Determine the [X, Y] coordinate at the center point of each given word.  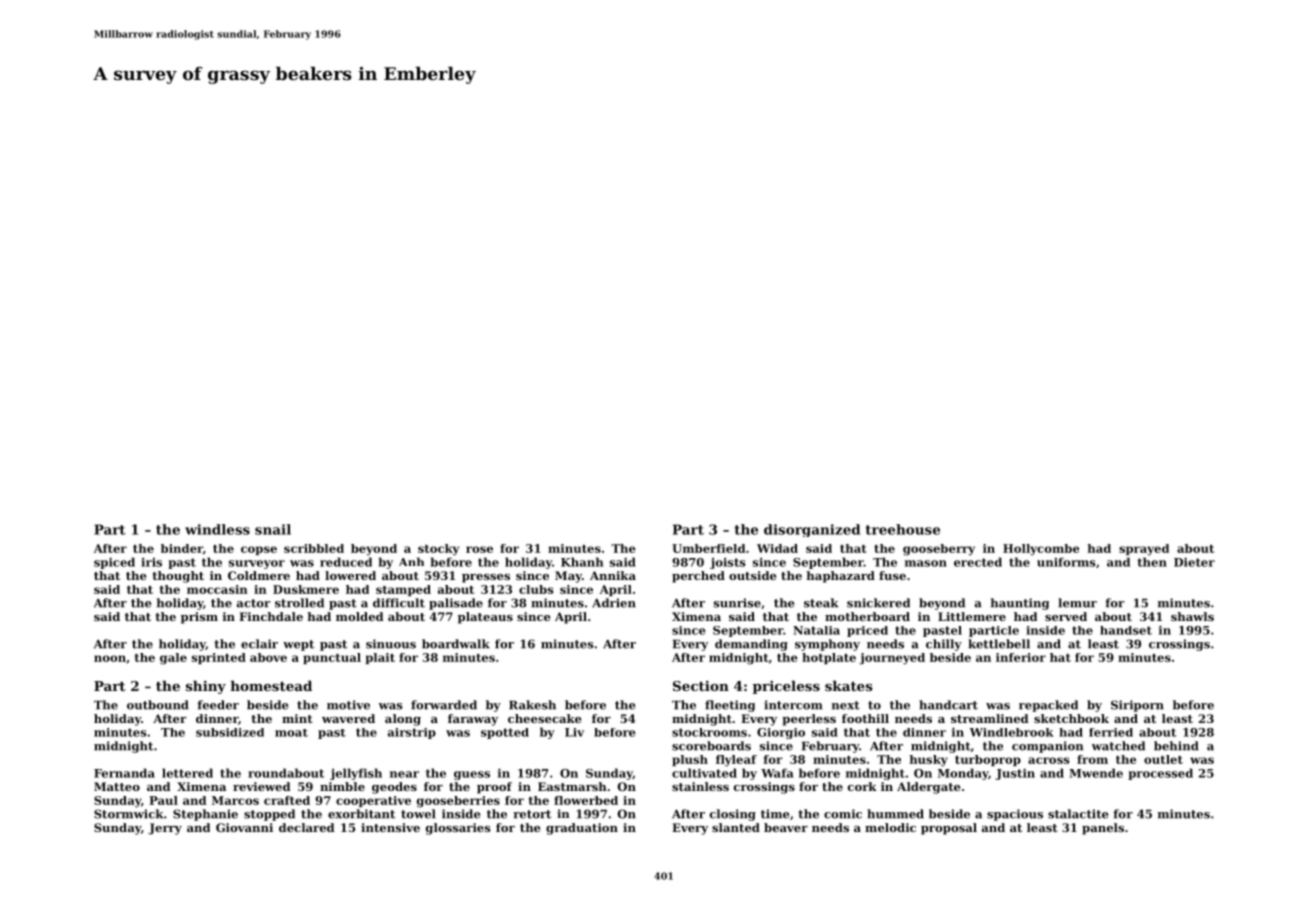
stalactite [1078, 814]
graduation [582, 829]
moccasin [217, 589]
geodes [394, 788]
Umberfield [709, 548]
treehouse [903, 529]
